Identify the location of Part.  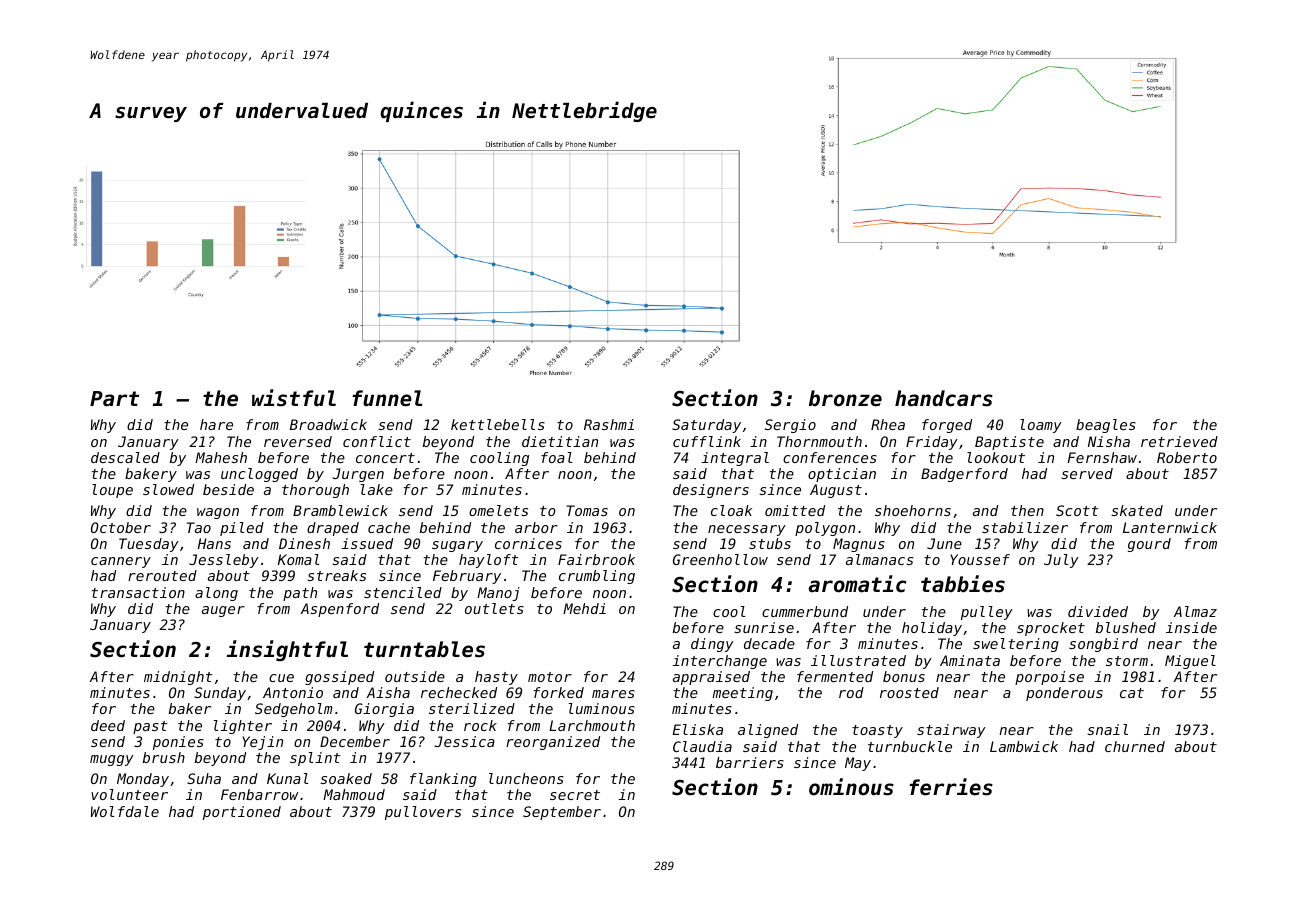
(114, 399).
